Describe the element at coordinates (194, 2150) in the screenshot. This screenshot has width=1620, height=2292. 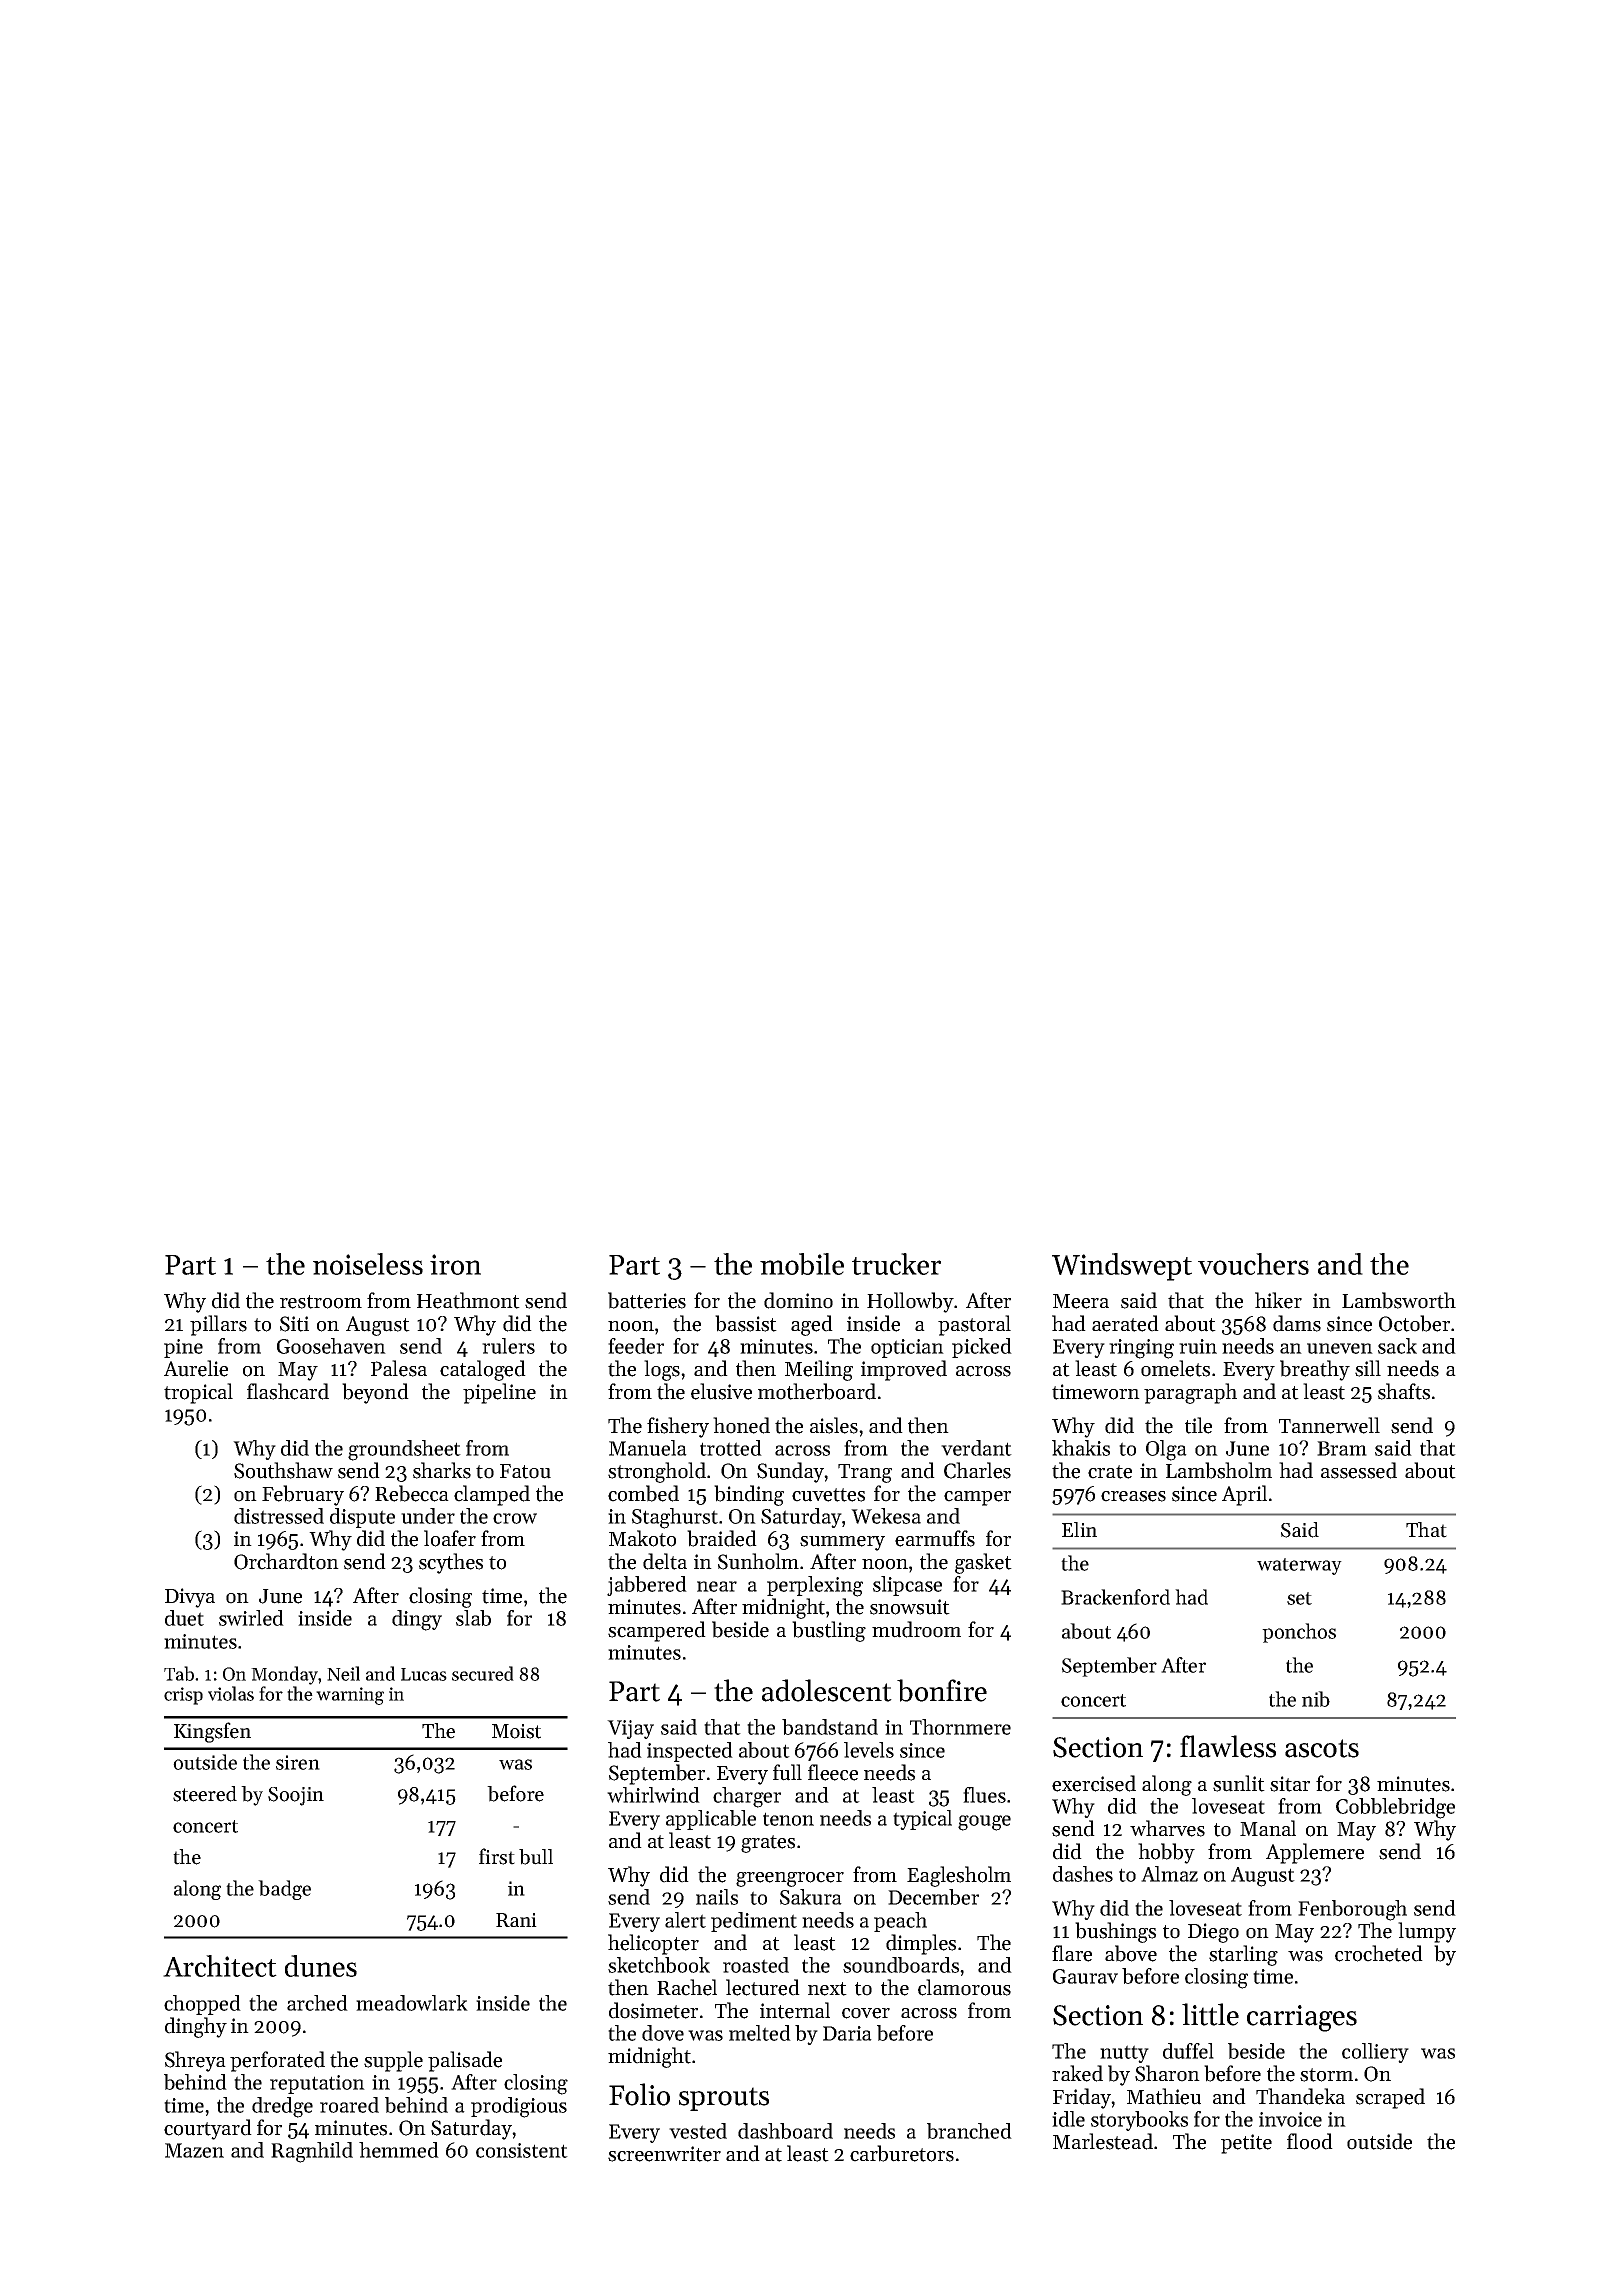
I see `Mazen` at that location.
